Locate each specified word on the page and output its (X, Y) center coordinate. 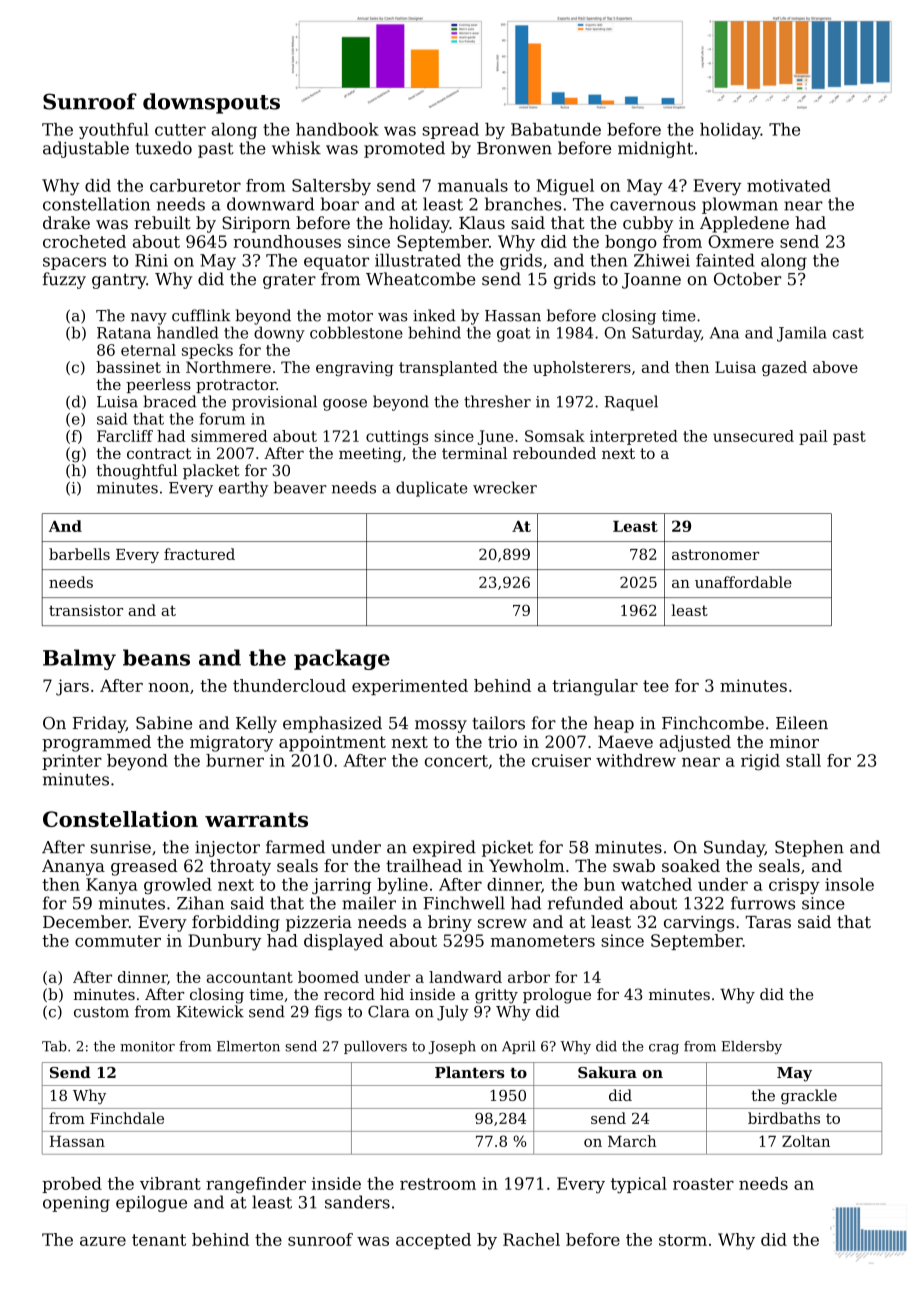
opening (76, 1204)
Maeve (625, 741)
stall (803, 760)
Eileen (802, 723)
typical (639, 1185)
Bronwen (514, 148)
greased (144, 867)
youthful (114, 131)
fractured (199, 554)
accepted (433, 1241)
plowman (740, 205)
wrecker (505, 487)
